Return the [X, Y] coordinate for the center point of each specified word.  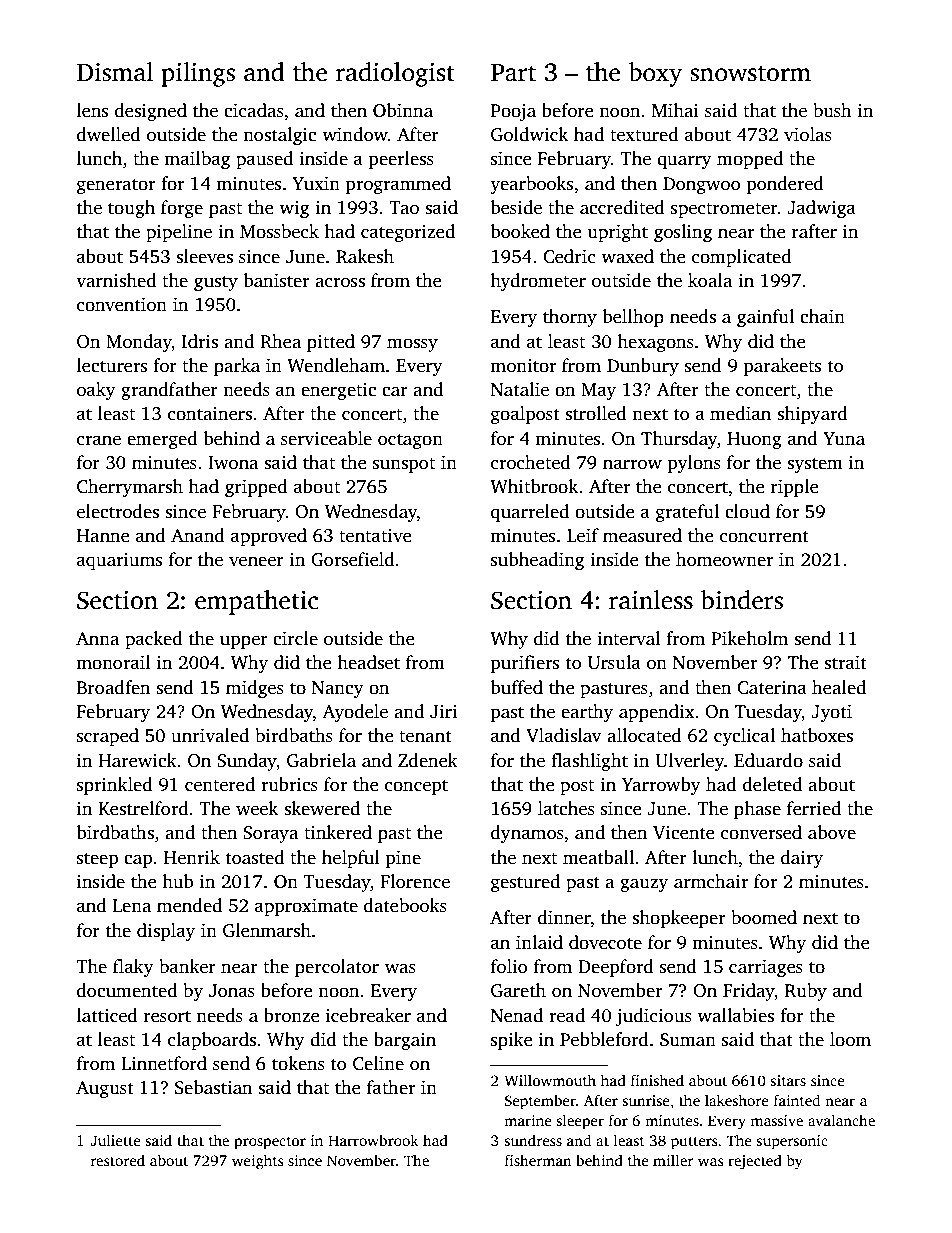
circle [295, 638]
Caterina [772, 687]
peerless [401, 160]
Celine [378, 1063]
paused [264, 160]
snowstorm [750, 73]
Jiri [443, 711]
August [105, 1089]
